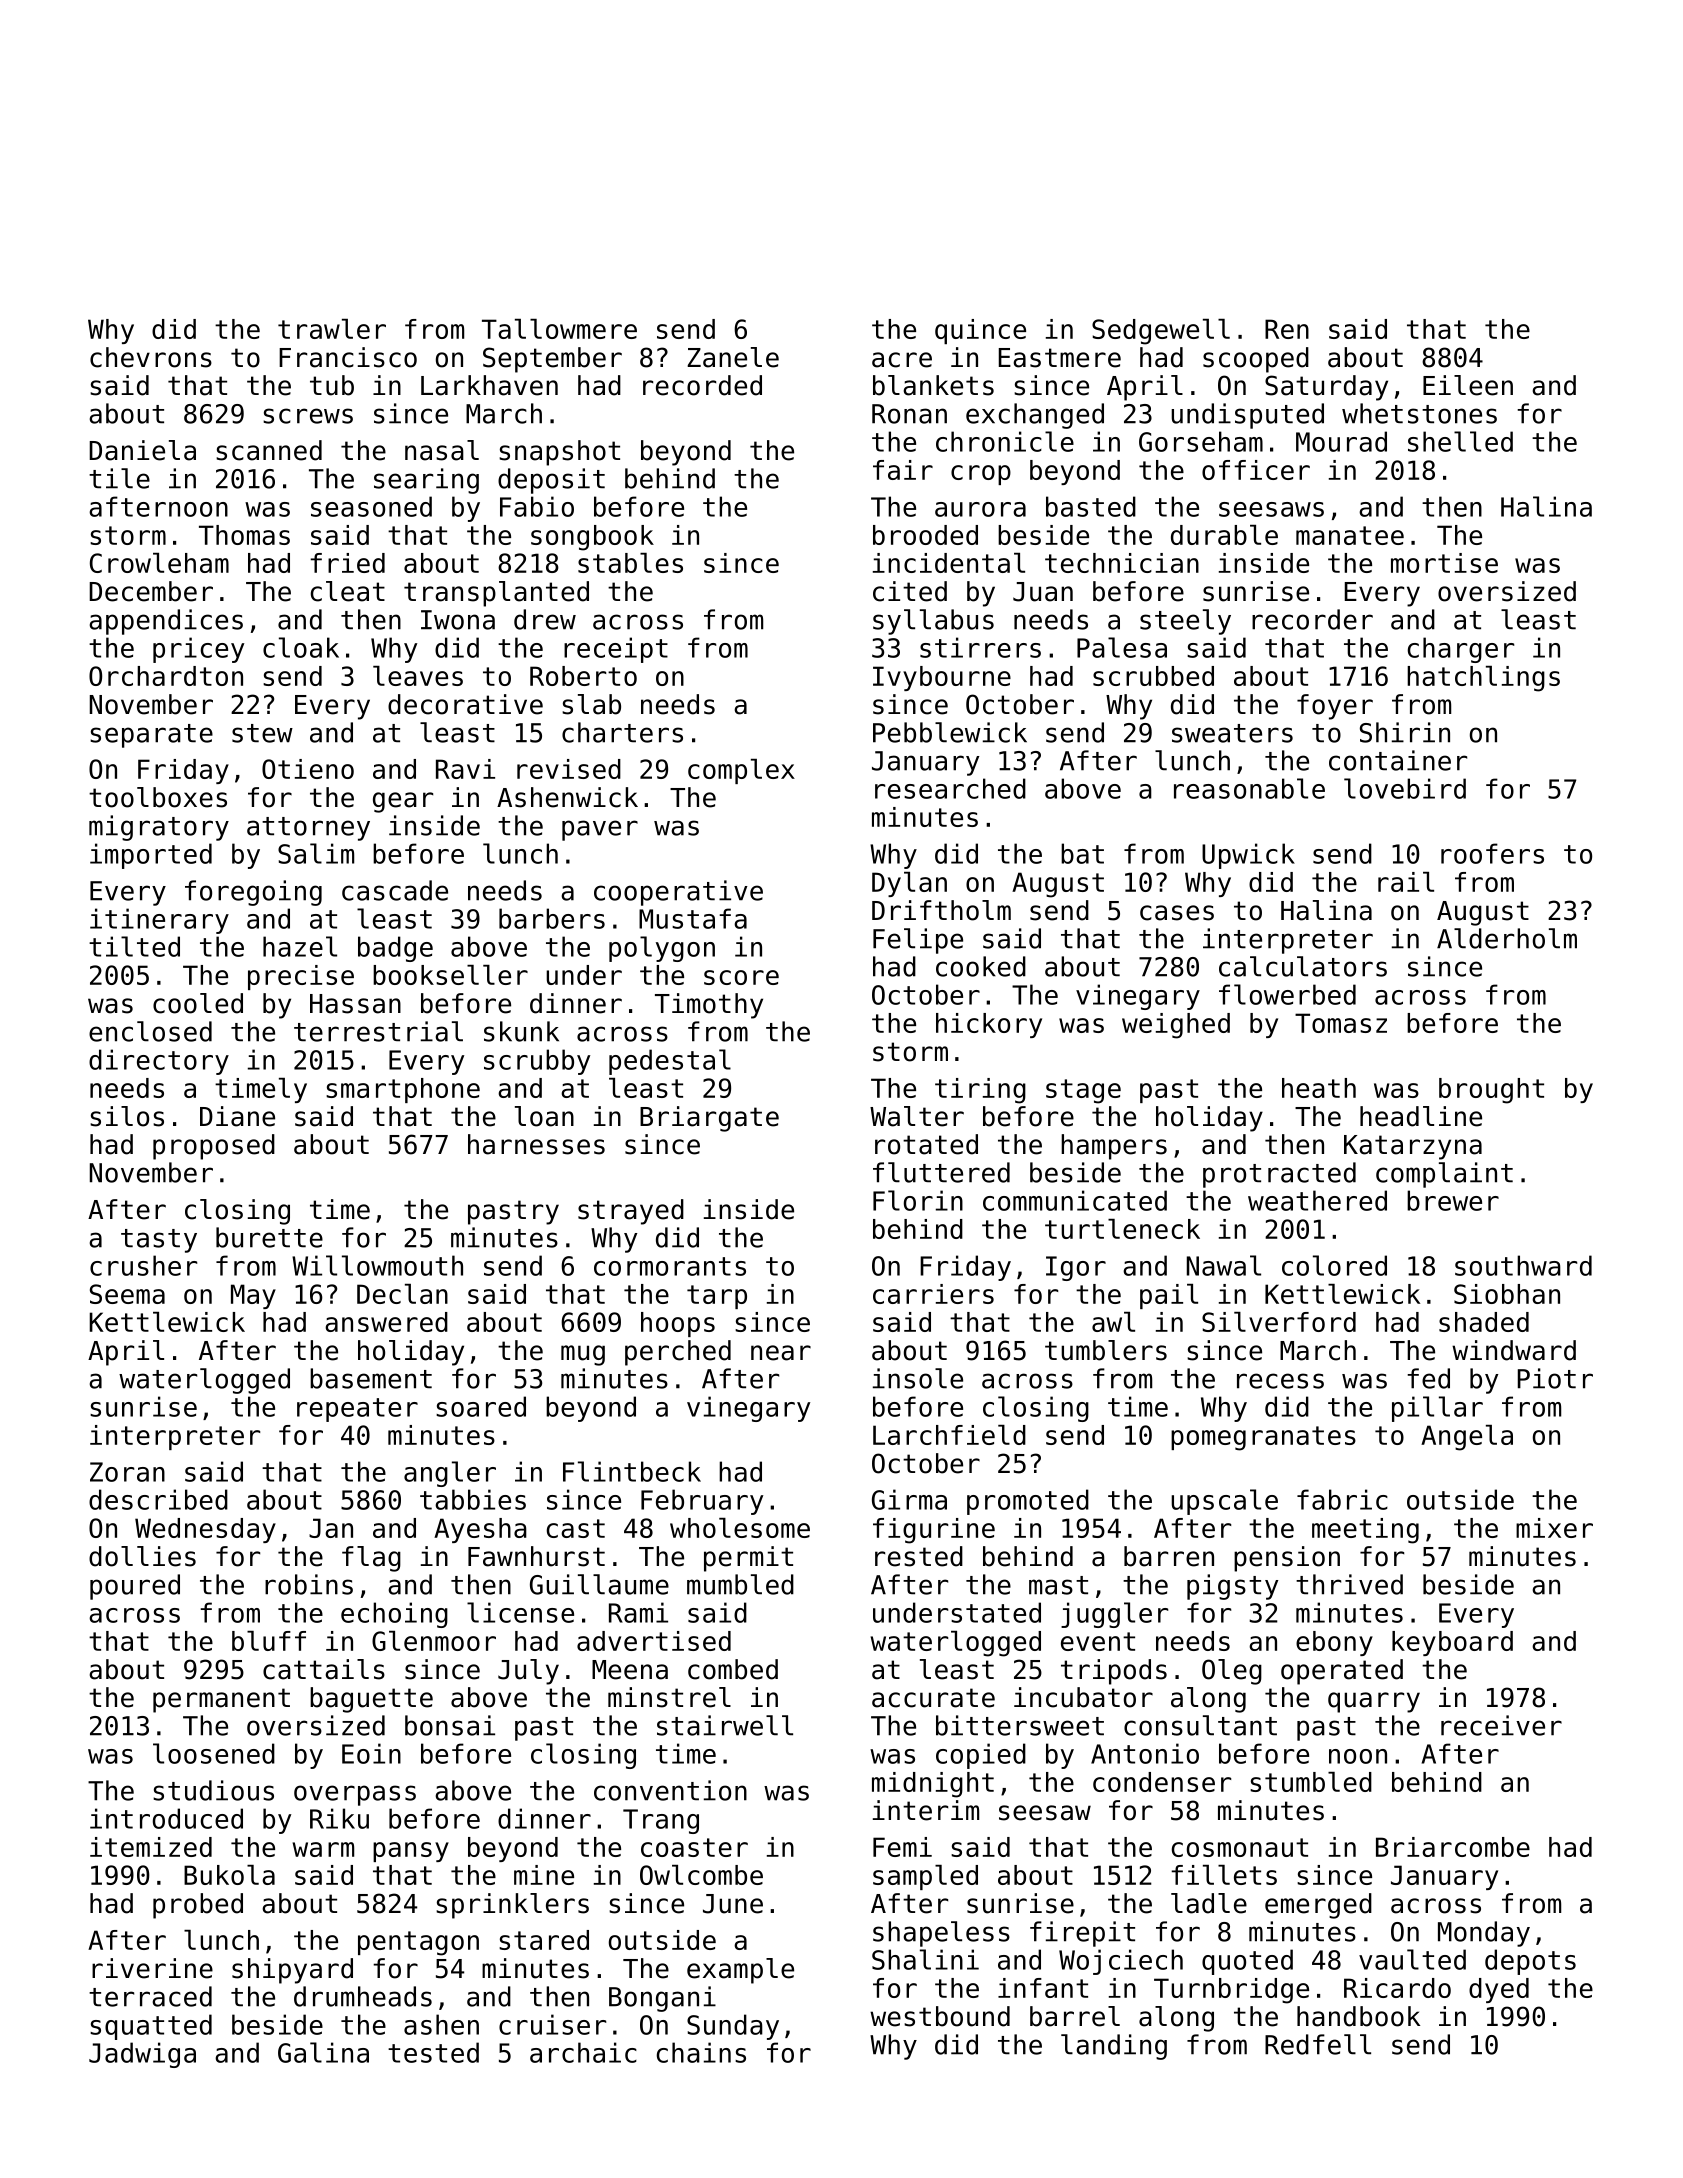  I want to click on Galina, so click(323, 2052).
